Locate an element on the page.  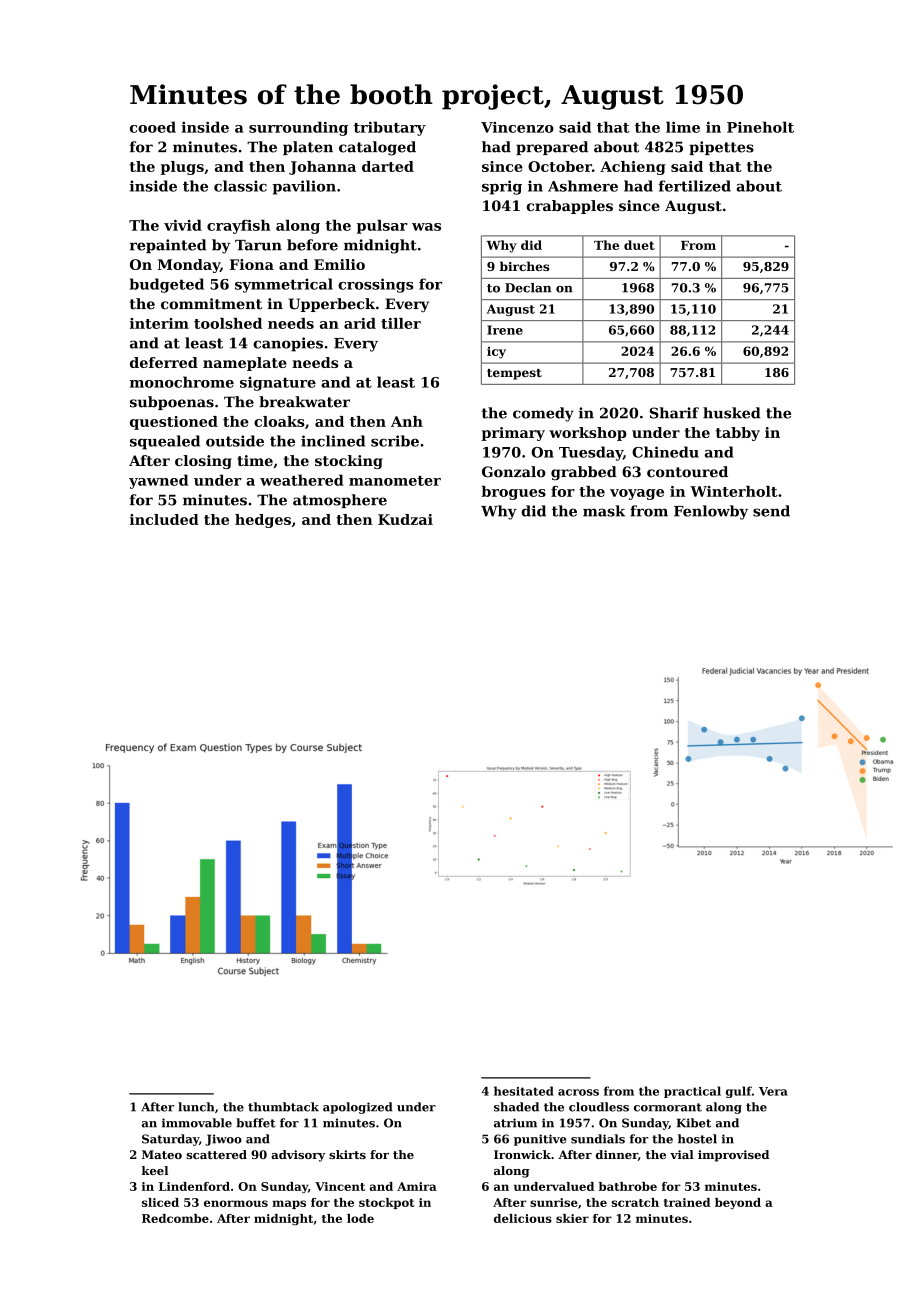
husked is located at coordinates (732, 413).
